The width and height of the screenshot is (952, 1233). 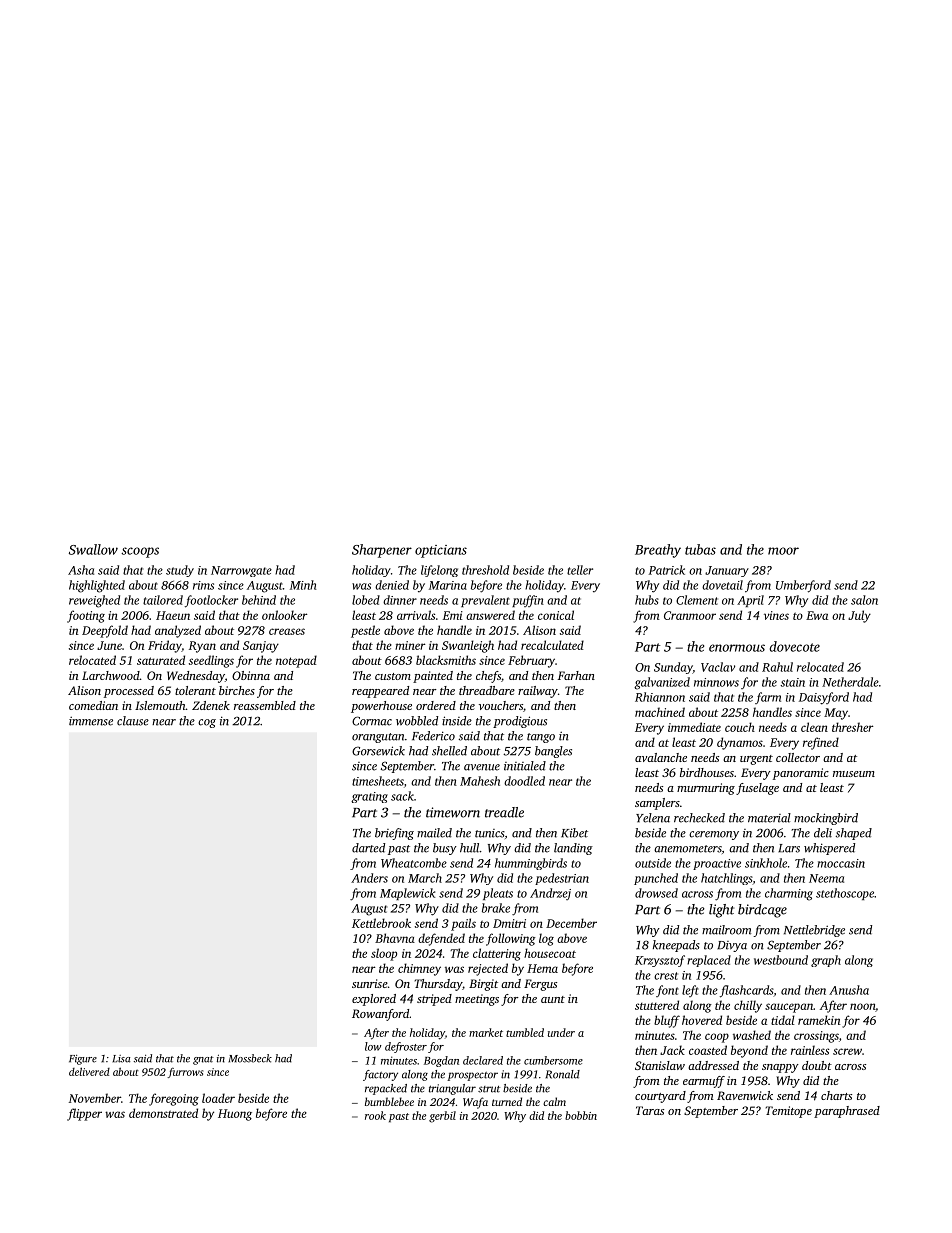 What do you see at coordinates (854, 774) in the screenshot?
I see `museum` at bounding box center [854, 774].
